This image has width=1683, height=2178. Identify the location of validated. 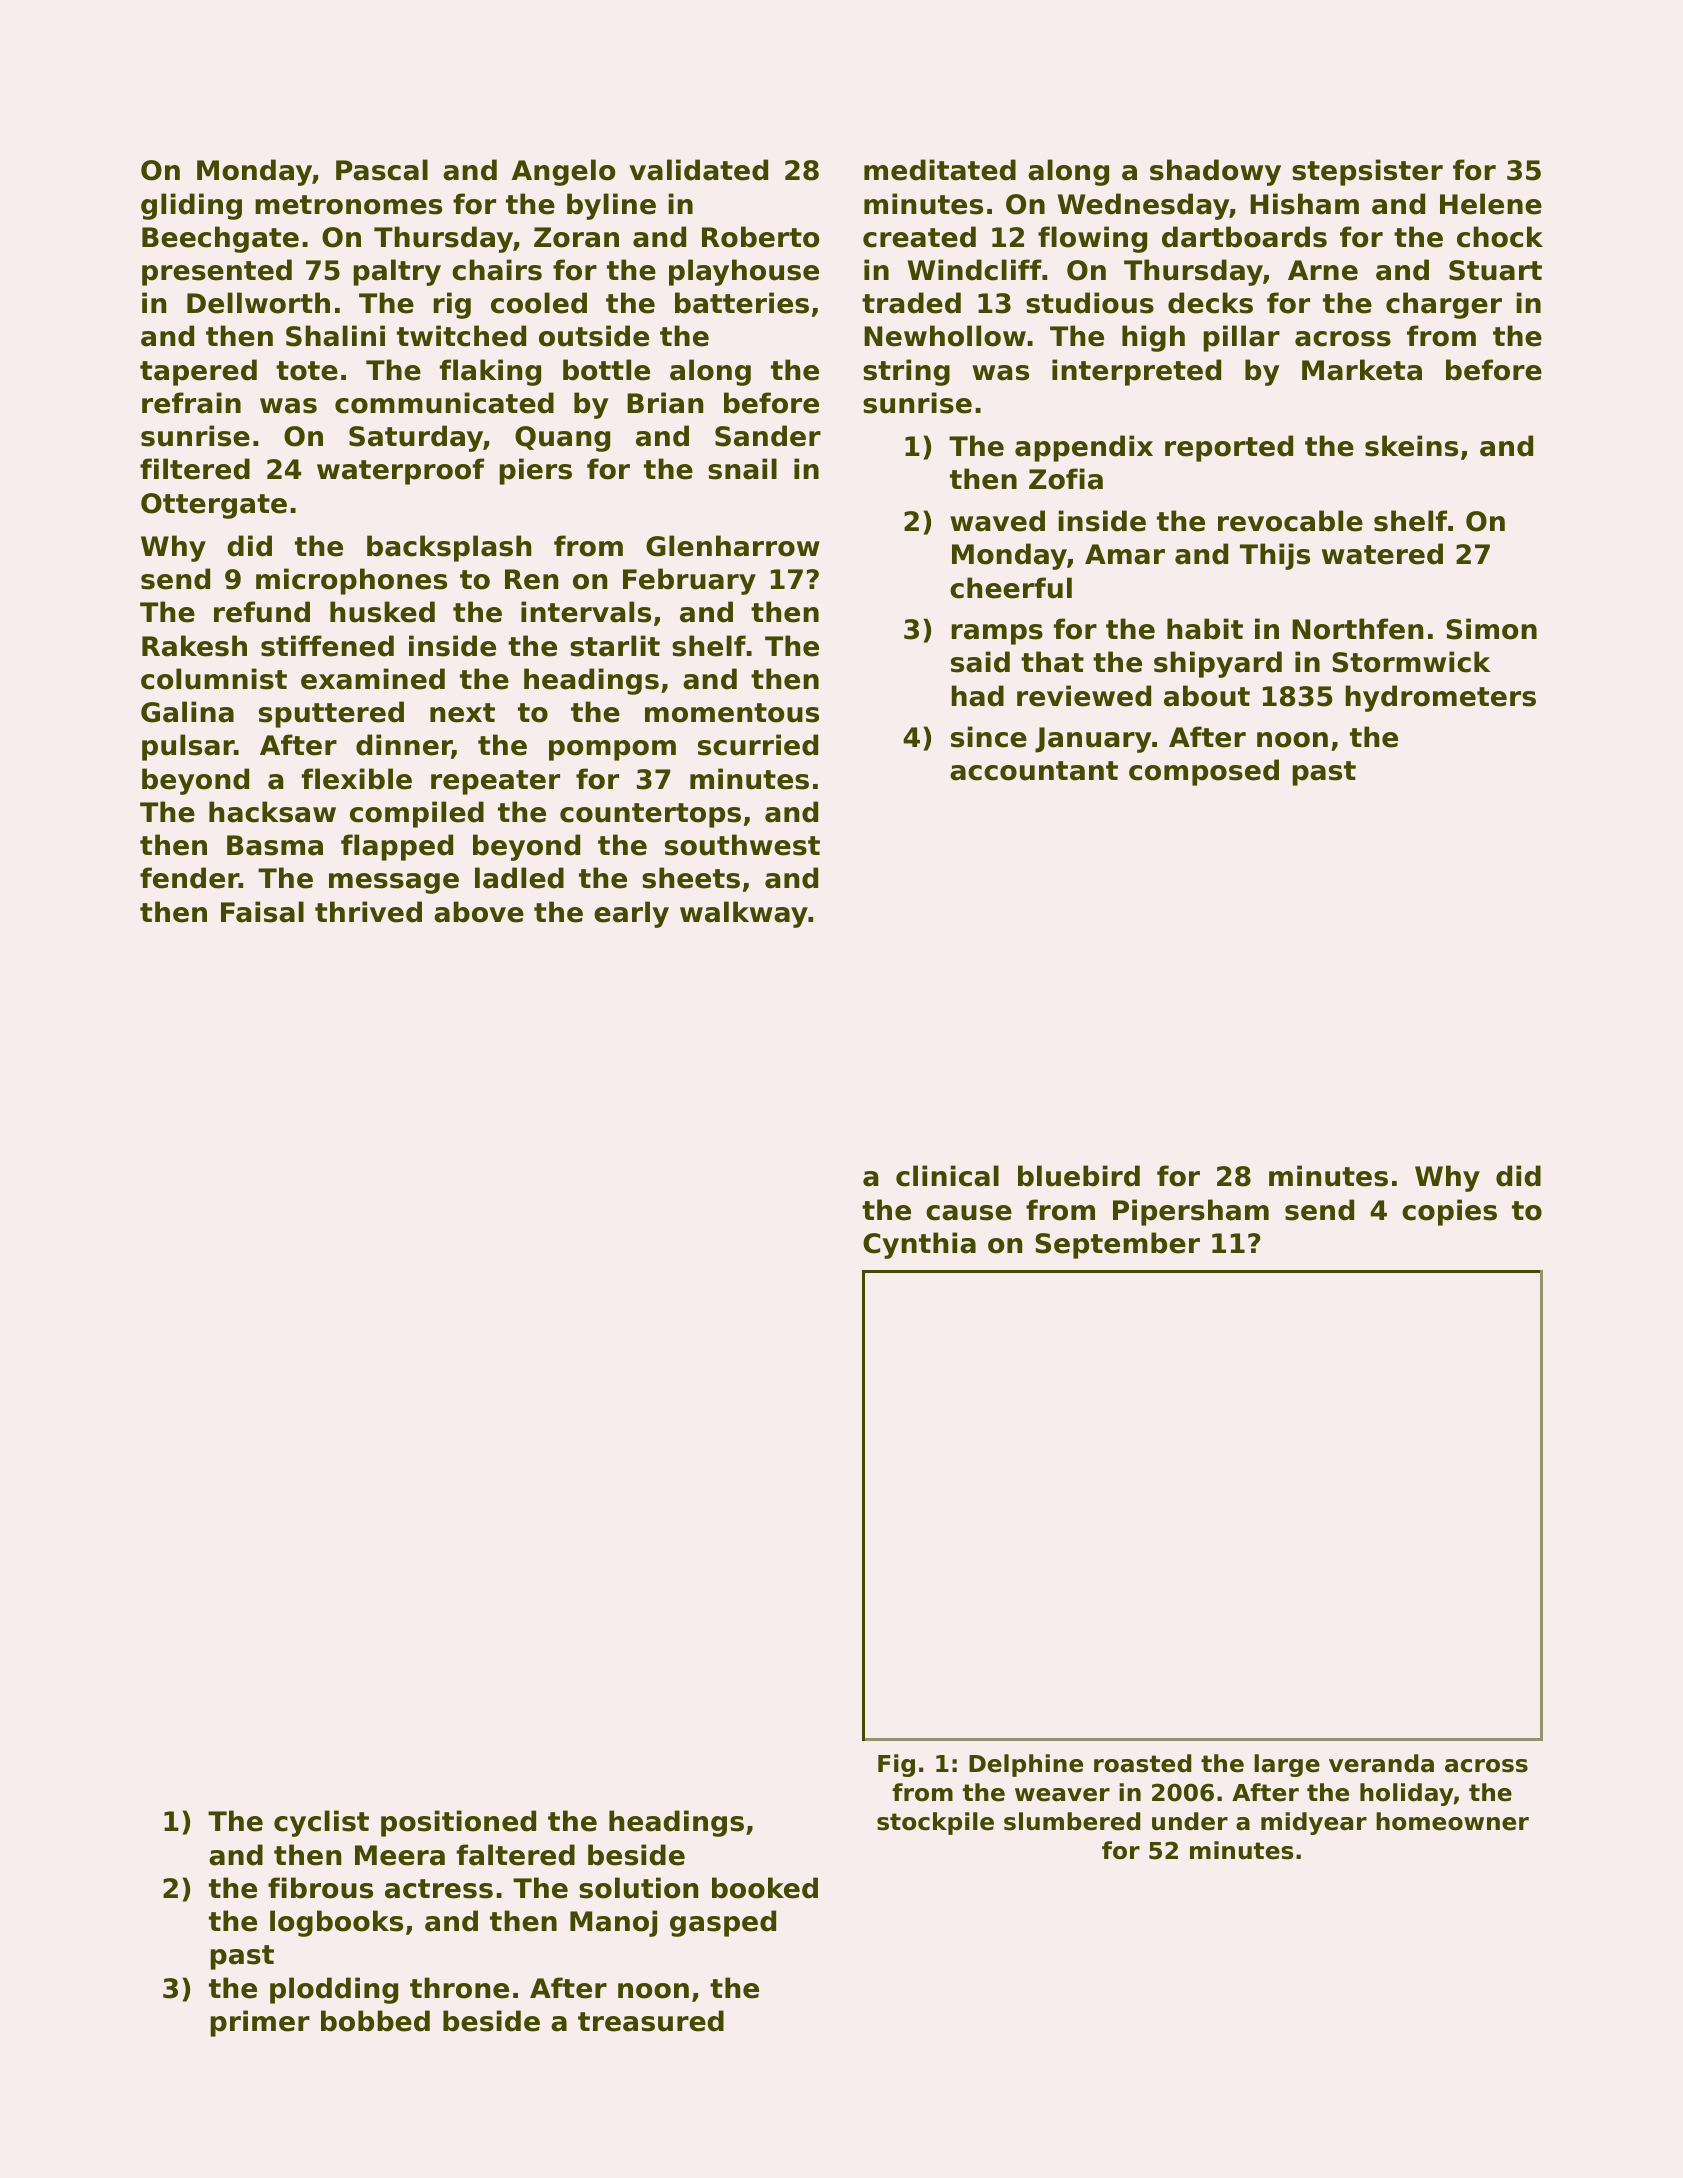
(698, 170).
